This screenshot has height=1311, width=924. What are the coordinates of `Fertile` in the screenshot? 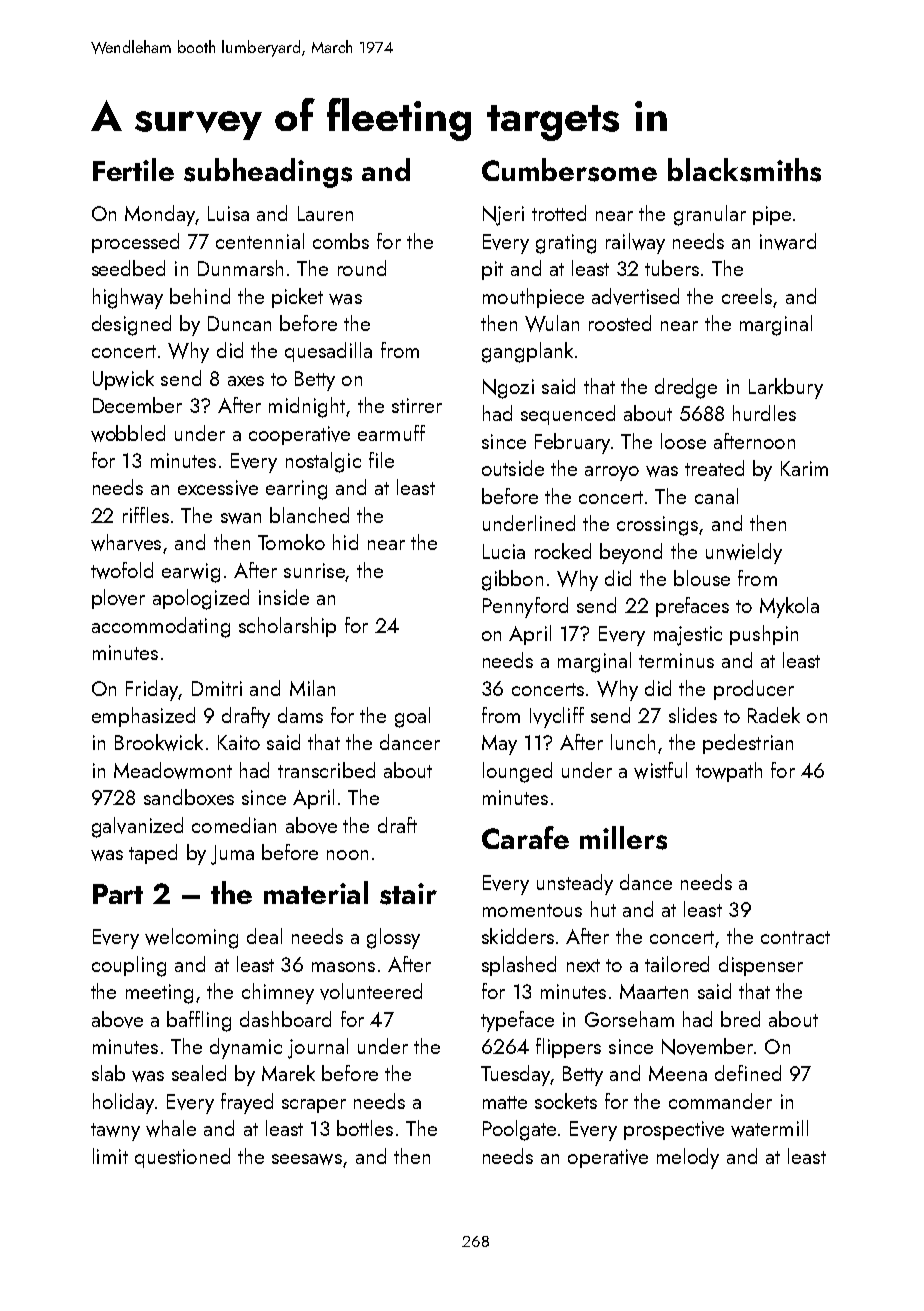 It's located at (133, 169).
